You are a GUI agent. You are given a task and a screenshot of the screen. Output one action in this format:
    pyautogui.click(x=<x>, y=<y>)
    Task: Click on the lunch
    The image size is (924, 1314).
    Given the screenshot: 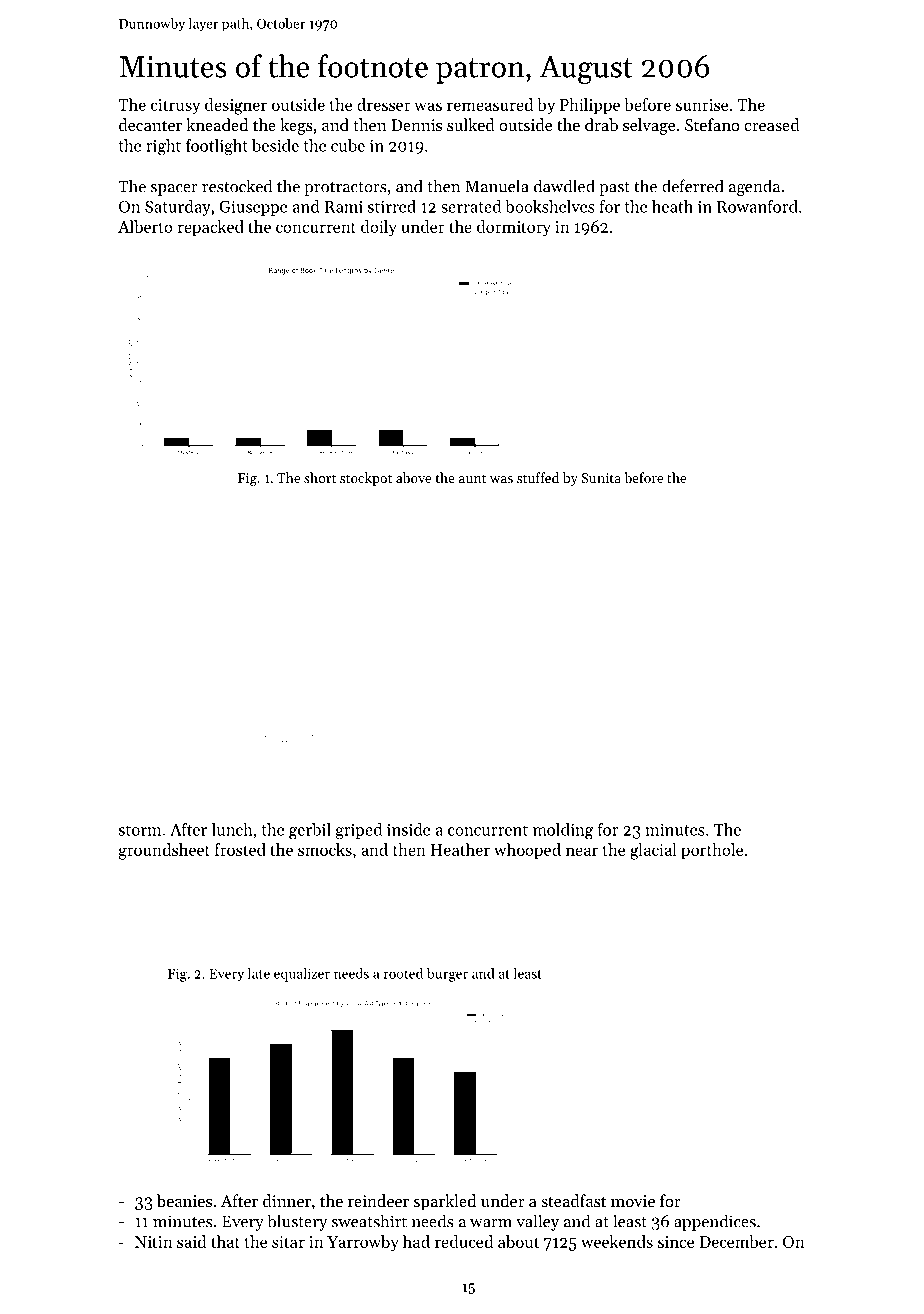 What is the action you would take?
    pyautogui.click(x=232, y=829)
